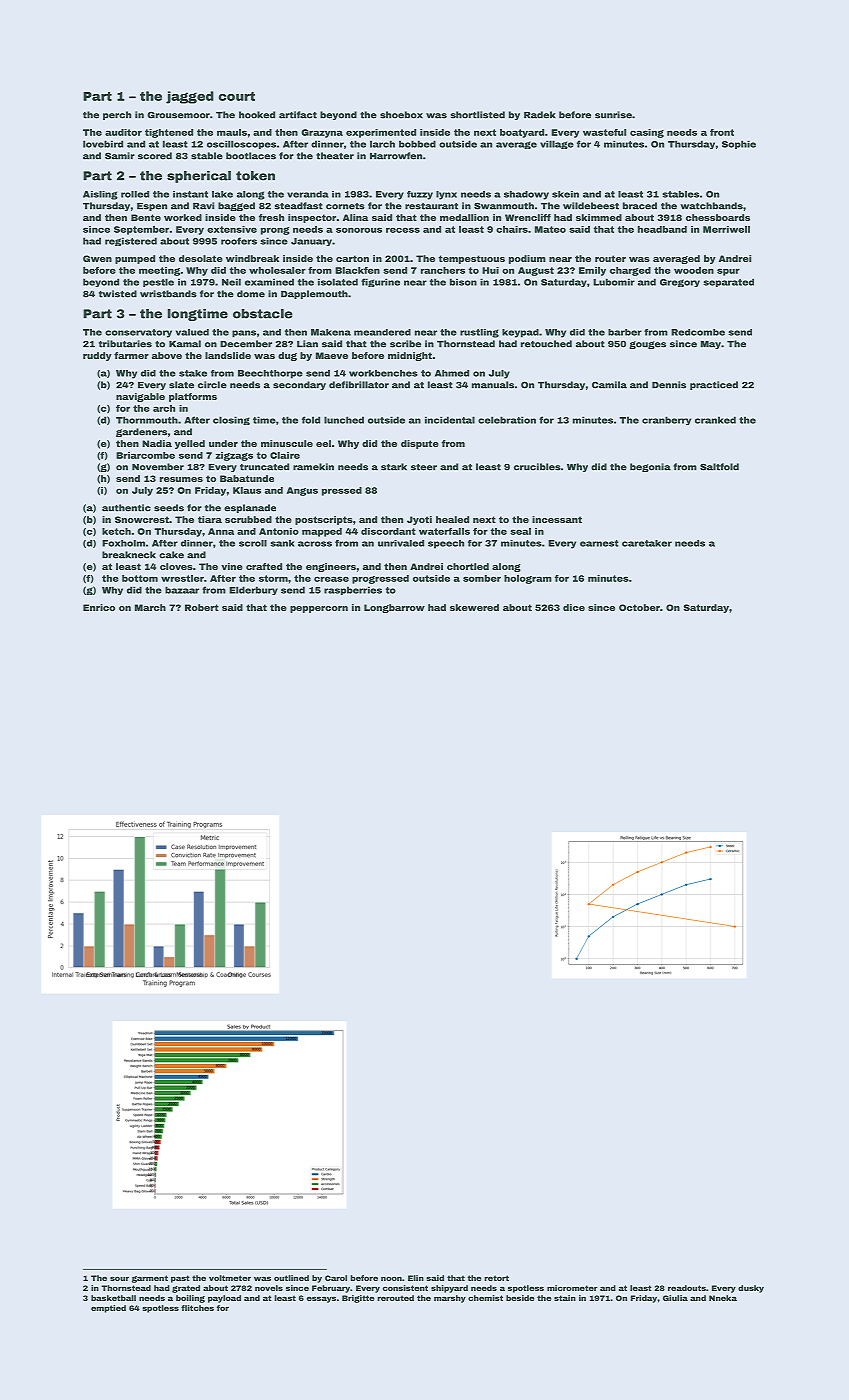 The width and height of the screenshot is (849, 1400). What do you see at coordinates (319, 609) in the screenshot?
I see `peppercorn` at bounding box center [319, 609].
